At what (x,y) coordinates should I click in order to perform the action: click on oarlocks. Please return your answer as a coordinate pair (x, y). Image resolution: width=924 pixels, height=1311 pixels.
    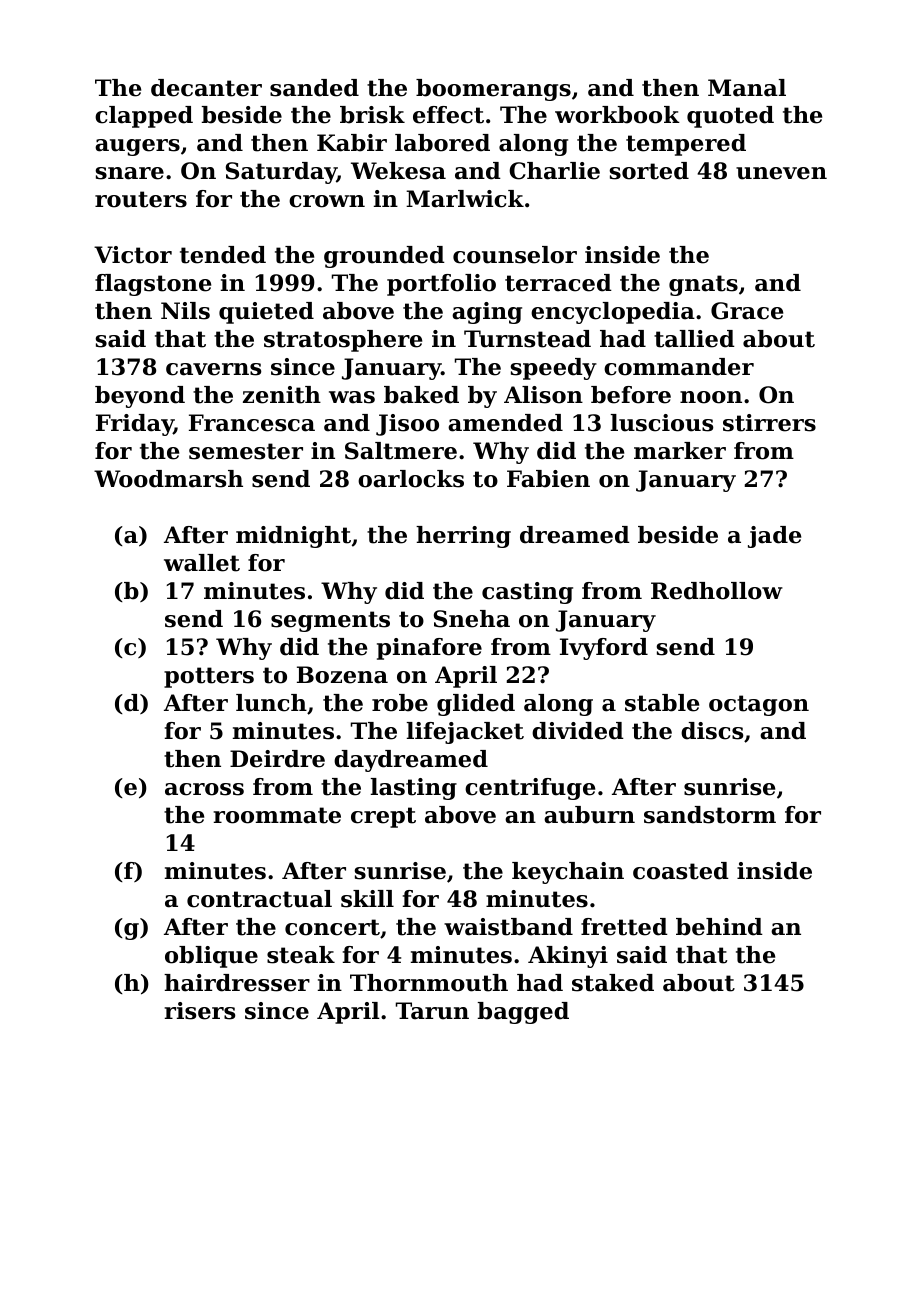
    Looking at the image, I should click on (411, 479).
